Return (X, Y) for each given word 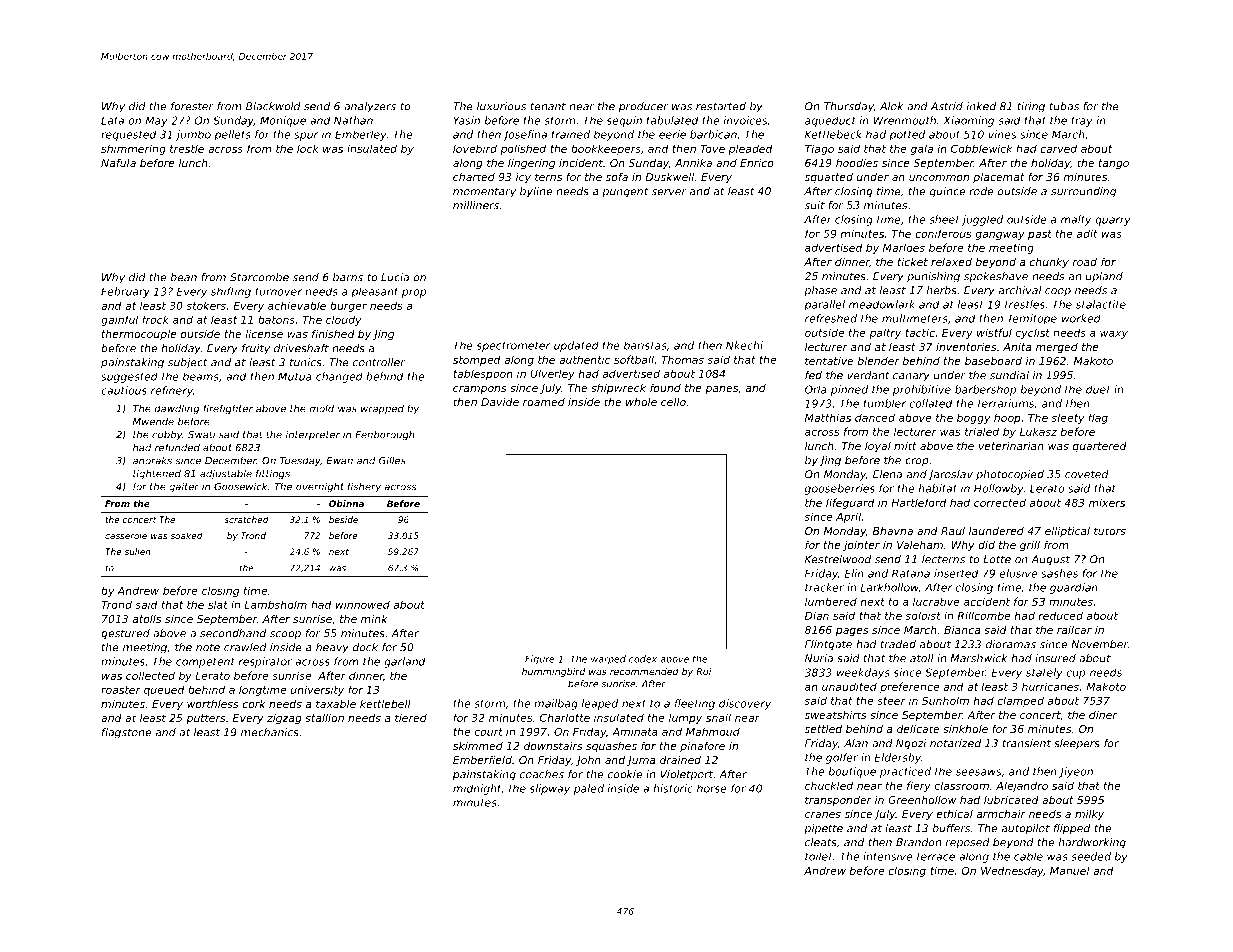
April (848, 517)
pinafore (702, 746)
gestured (125, 634)
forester (192, 106)
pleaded (750, 149)
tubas (1064, 106)
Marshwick (979, 658)
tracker (824, 587)
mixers (1107, 502)
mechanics (270, 732)
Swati (202, 435)
